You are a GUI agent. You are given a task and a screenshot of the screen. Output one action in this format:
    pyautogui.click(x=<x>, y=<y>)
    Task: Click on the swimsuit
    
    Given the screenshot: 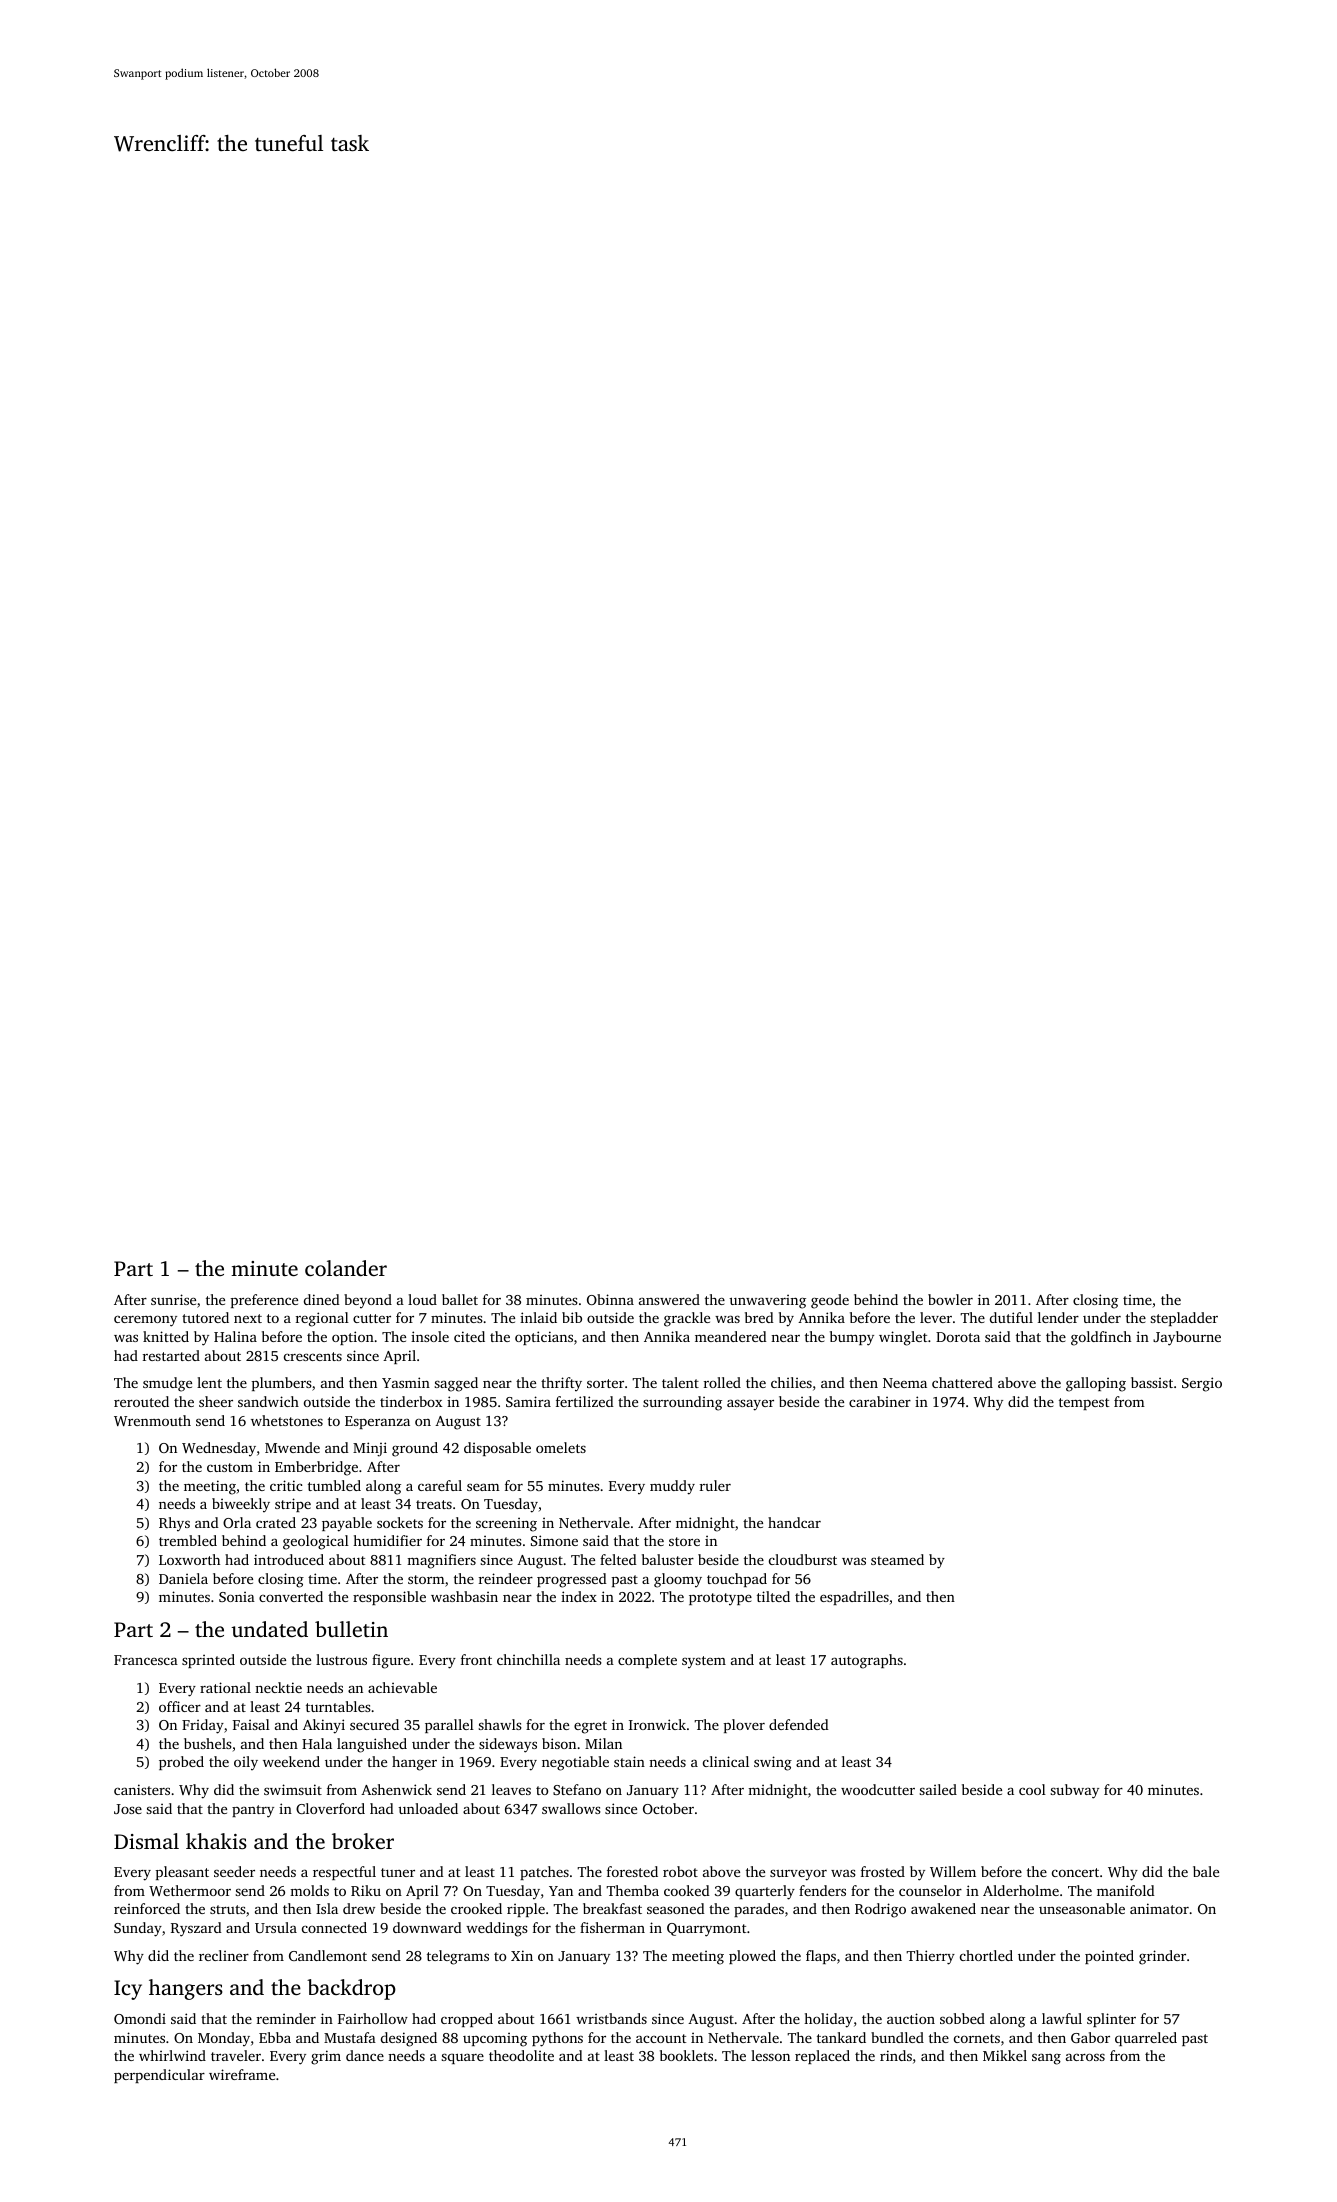 What is the action you would take?
    pyautogui.click(x=293, y=1789)
